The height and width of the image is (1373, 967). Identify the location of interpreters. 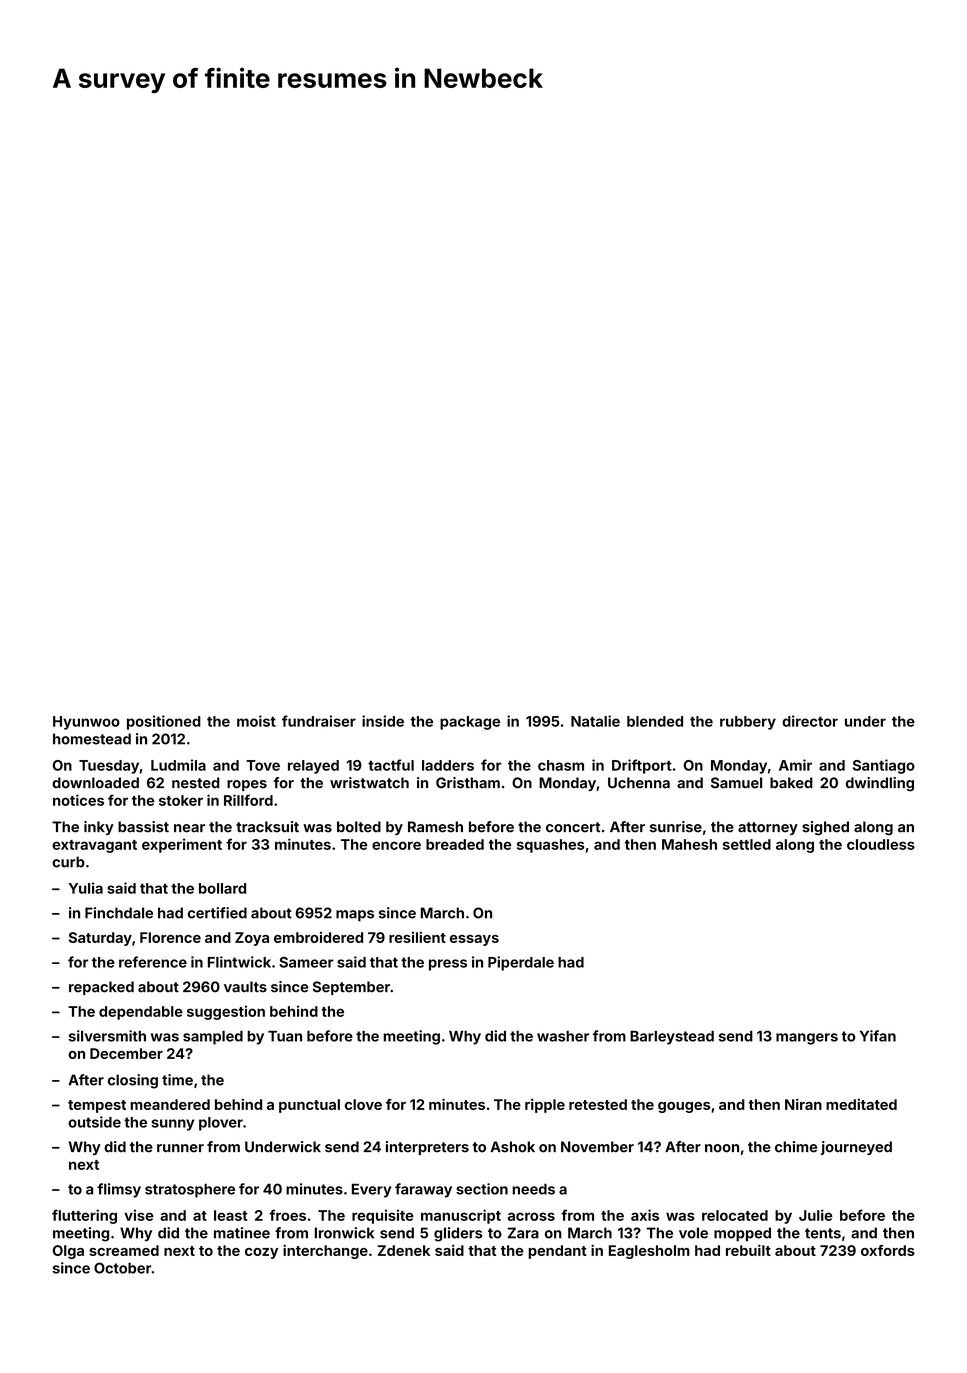
(427, 1148).
